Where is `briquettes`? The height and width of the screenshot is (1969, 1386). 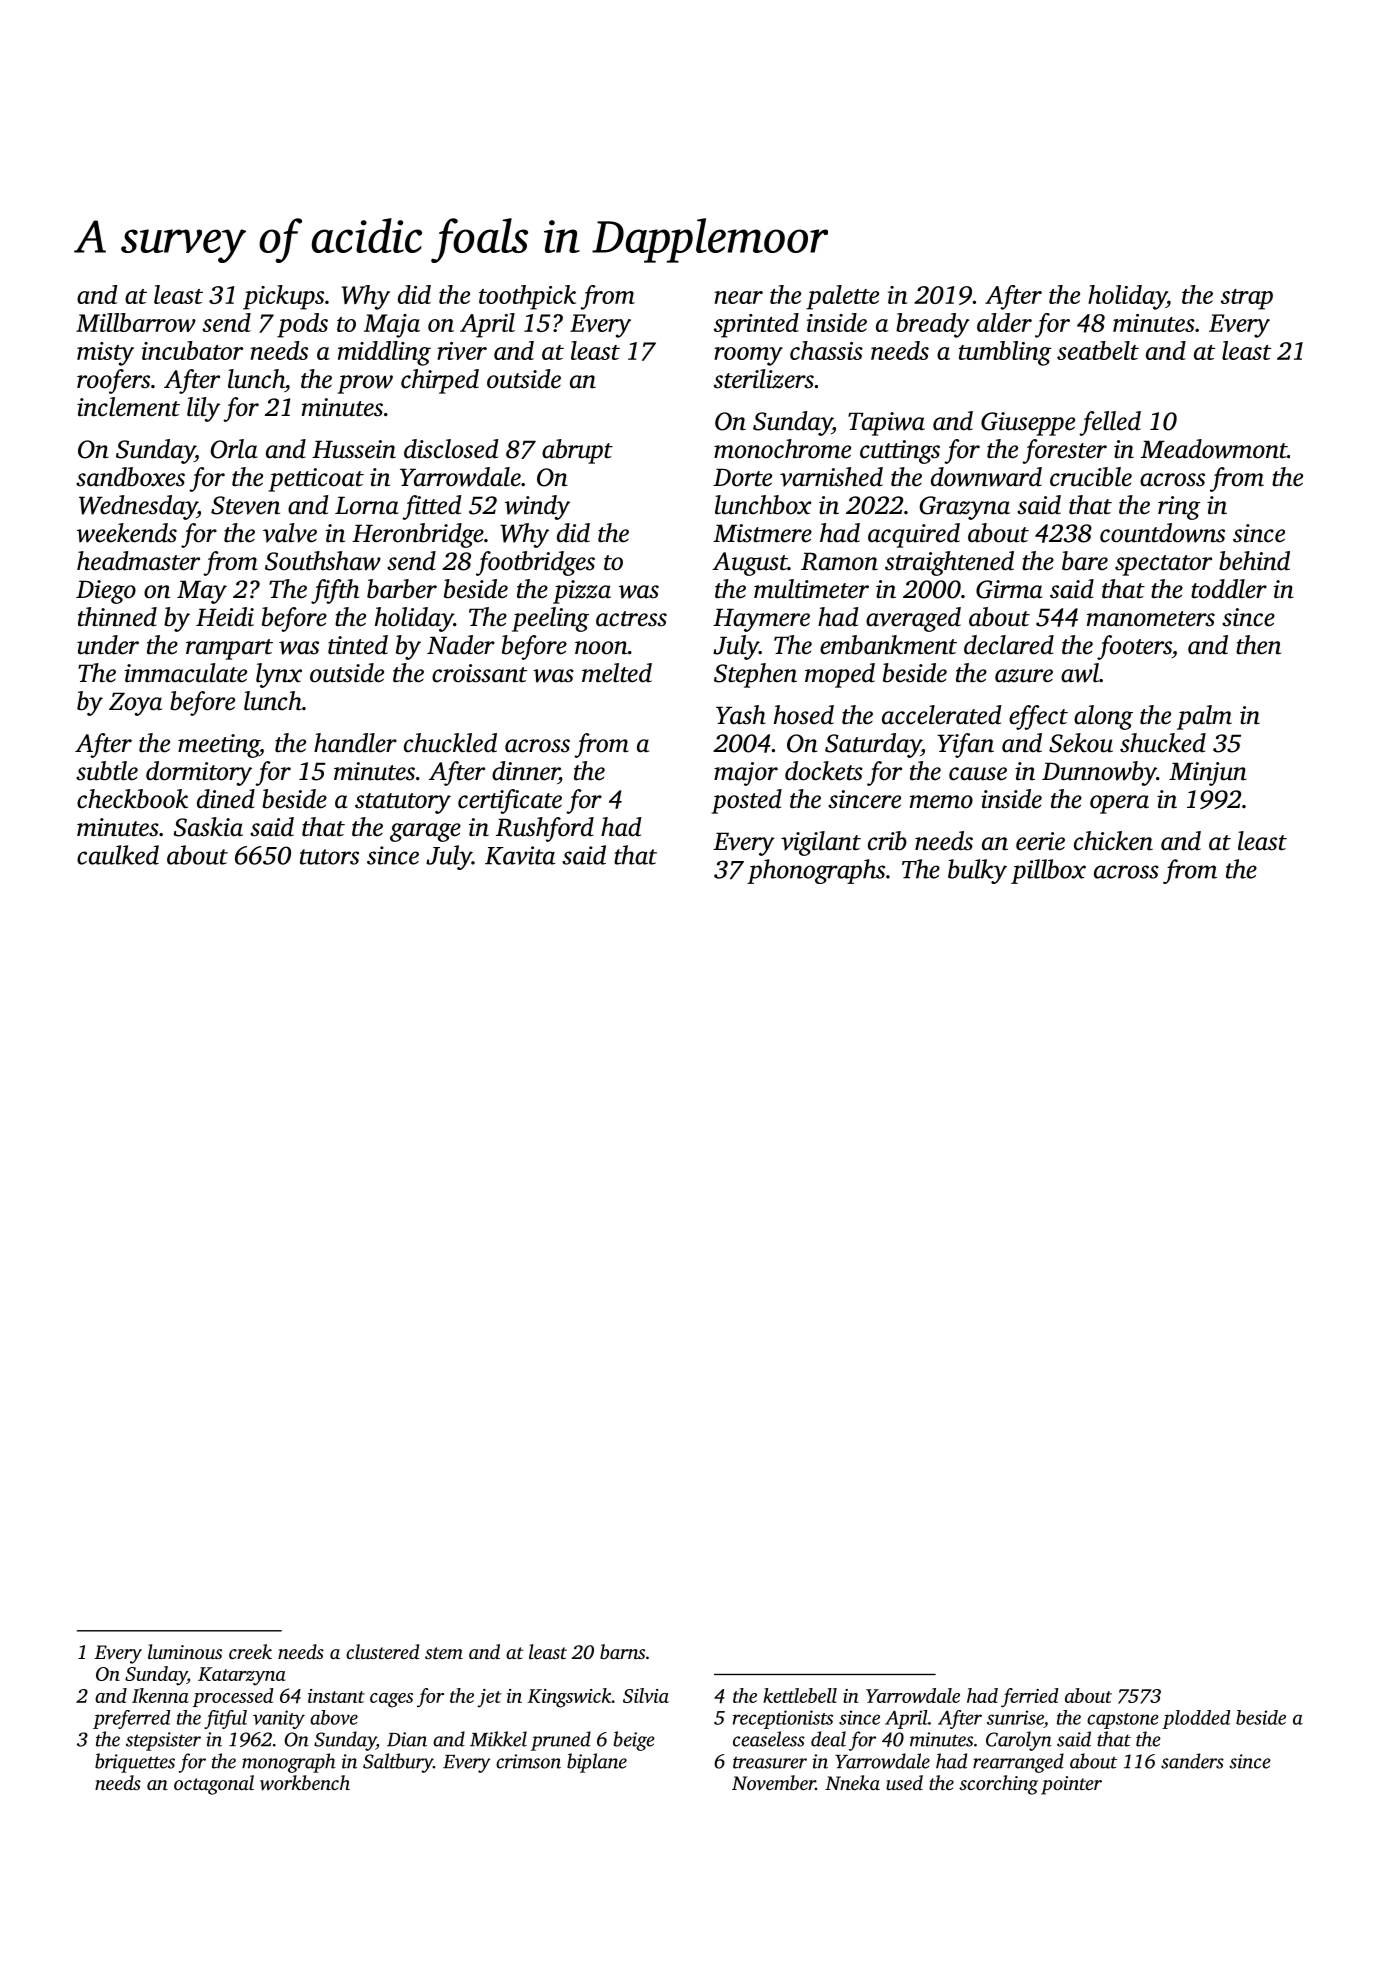 briquettes is located at coordinates (135, 1763).
